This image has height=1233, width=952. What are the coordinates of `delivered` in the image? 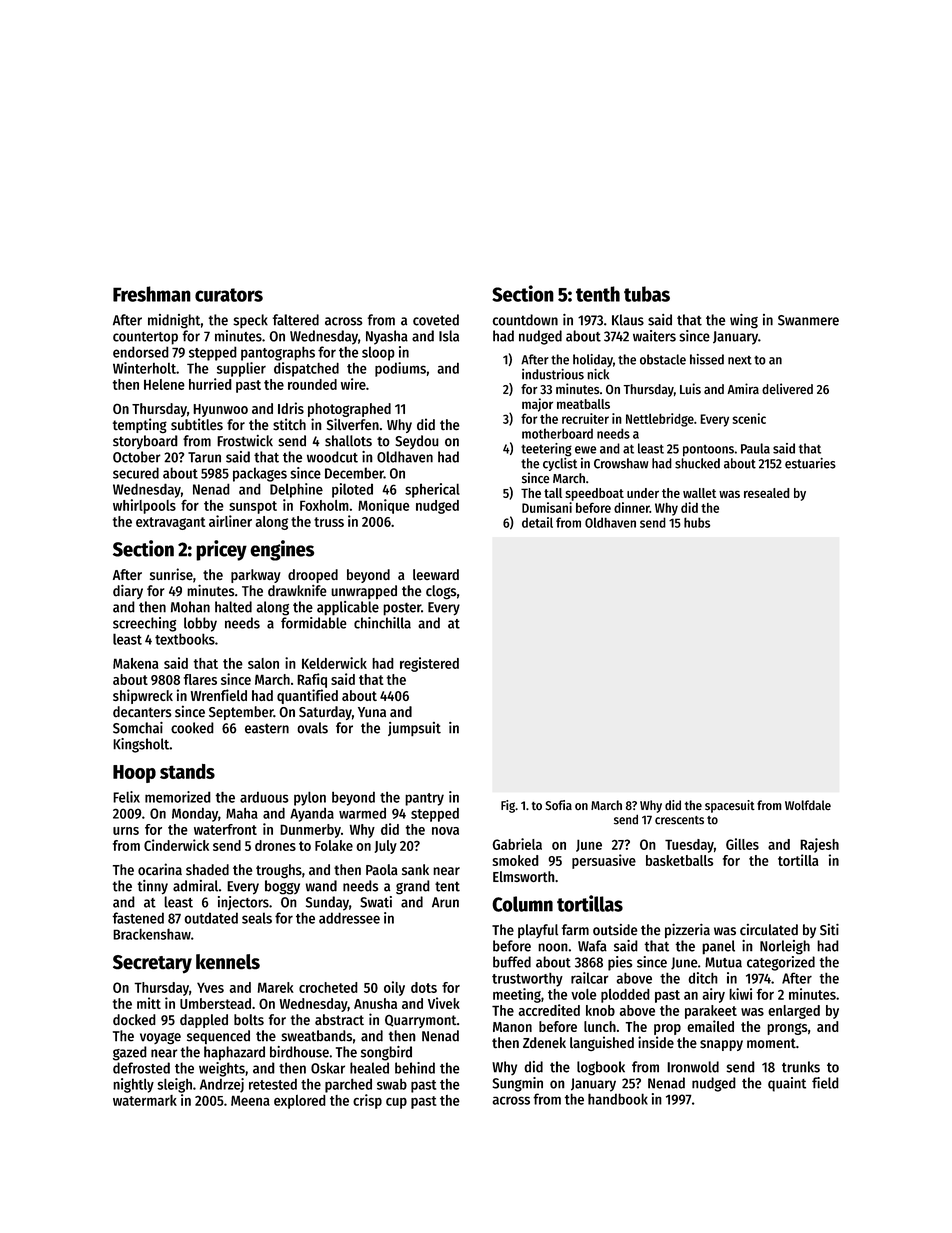 It's located at (787, 389).
